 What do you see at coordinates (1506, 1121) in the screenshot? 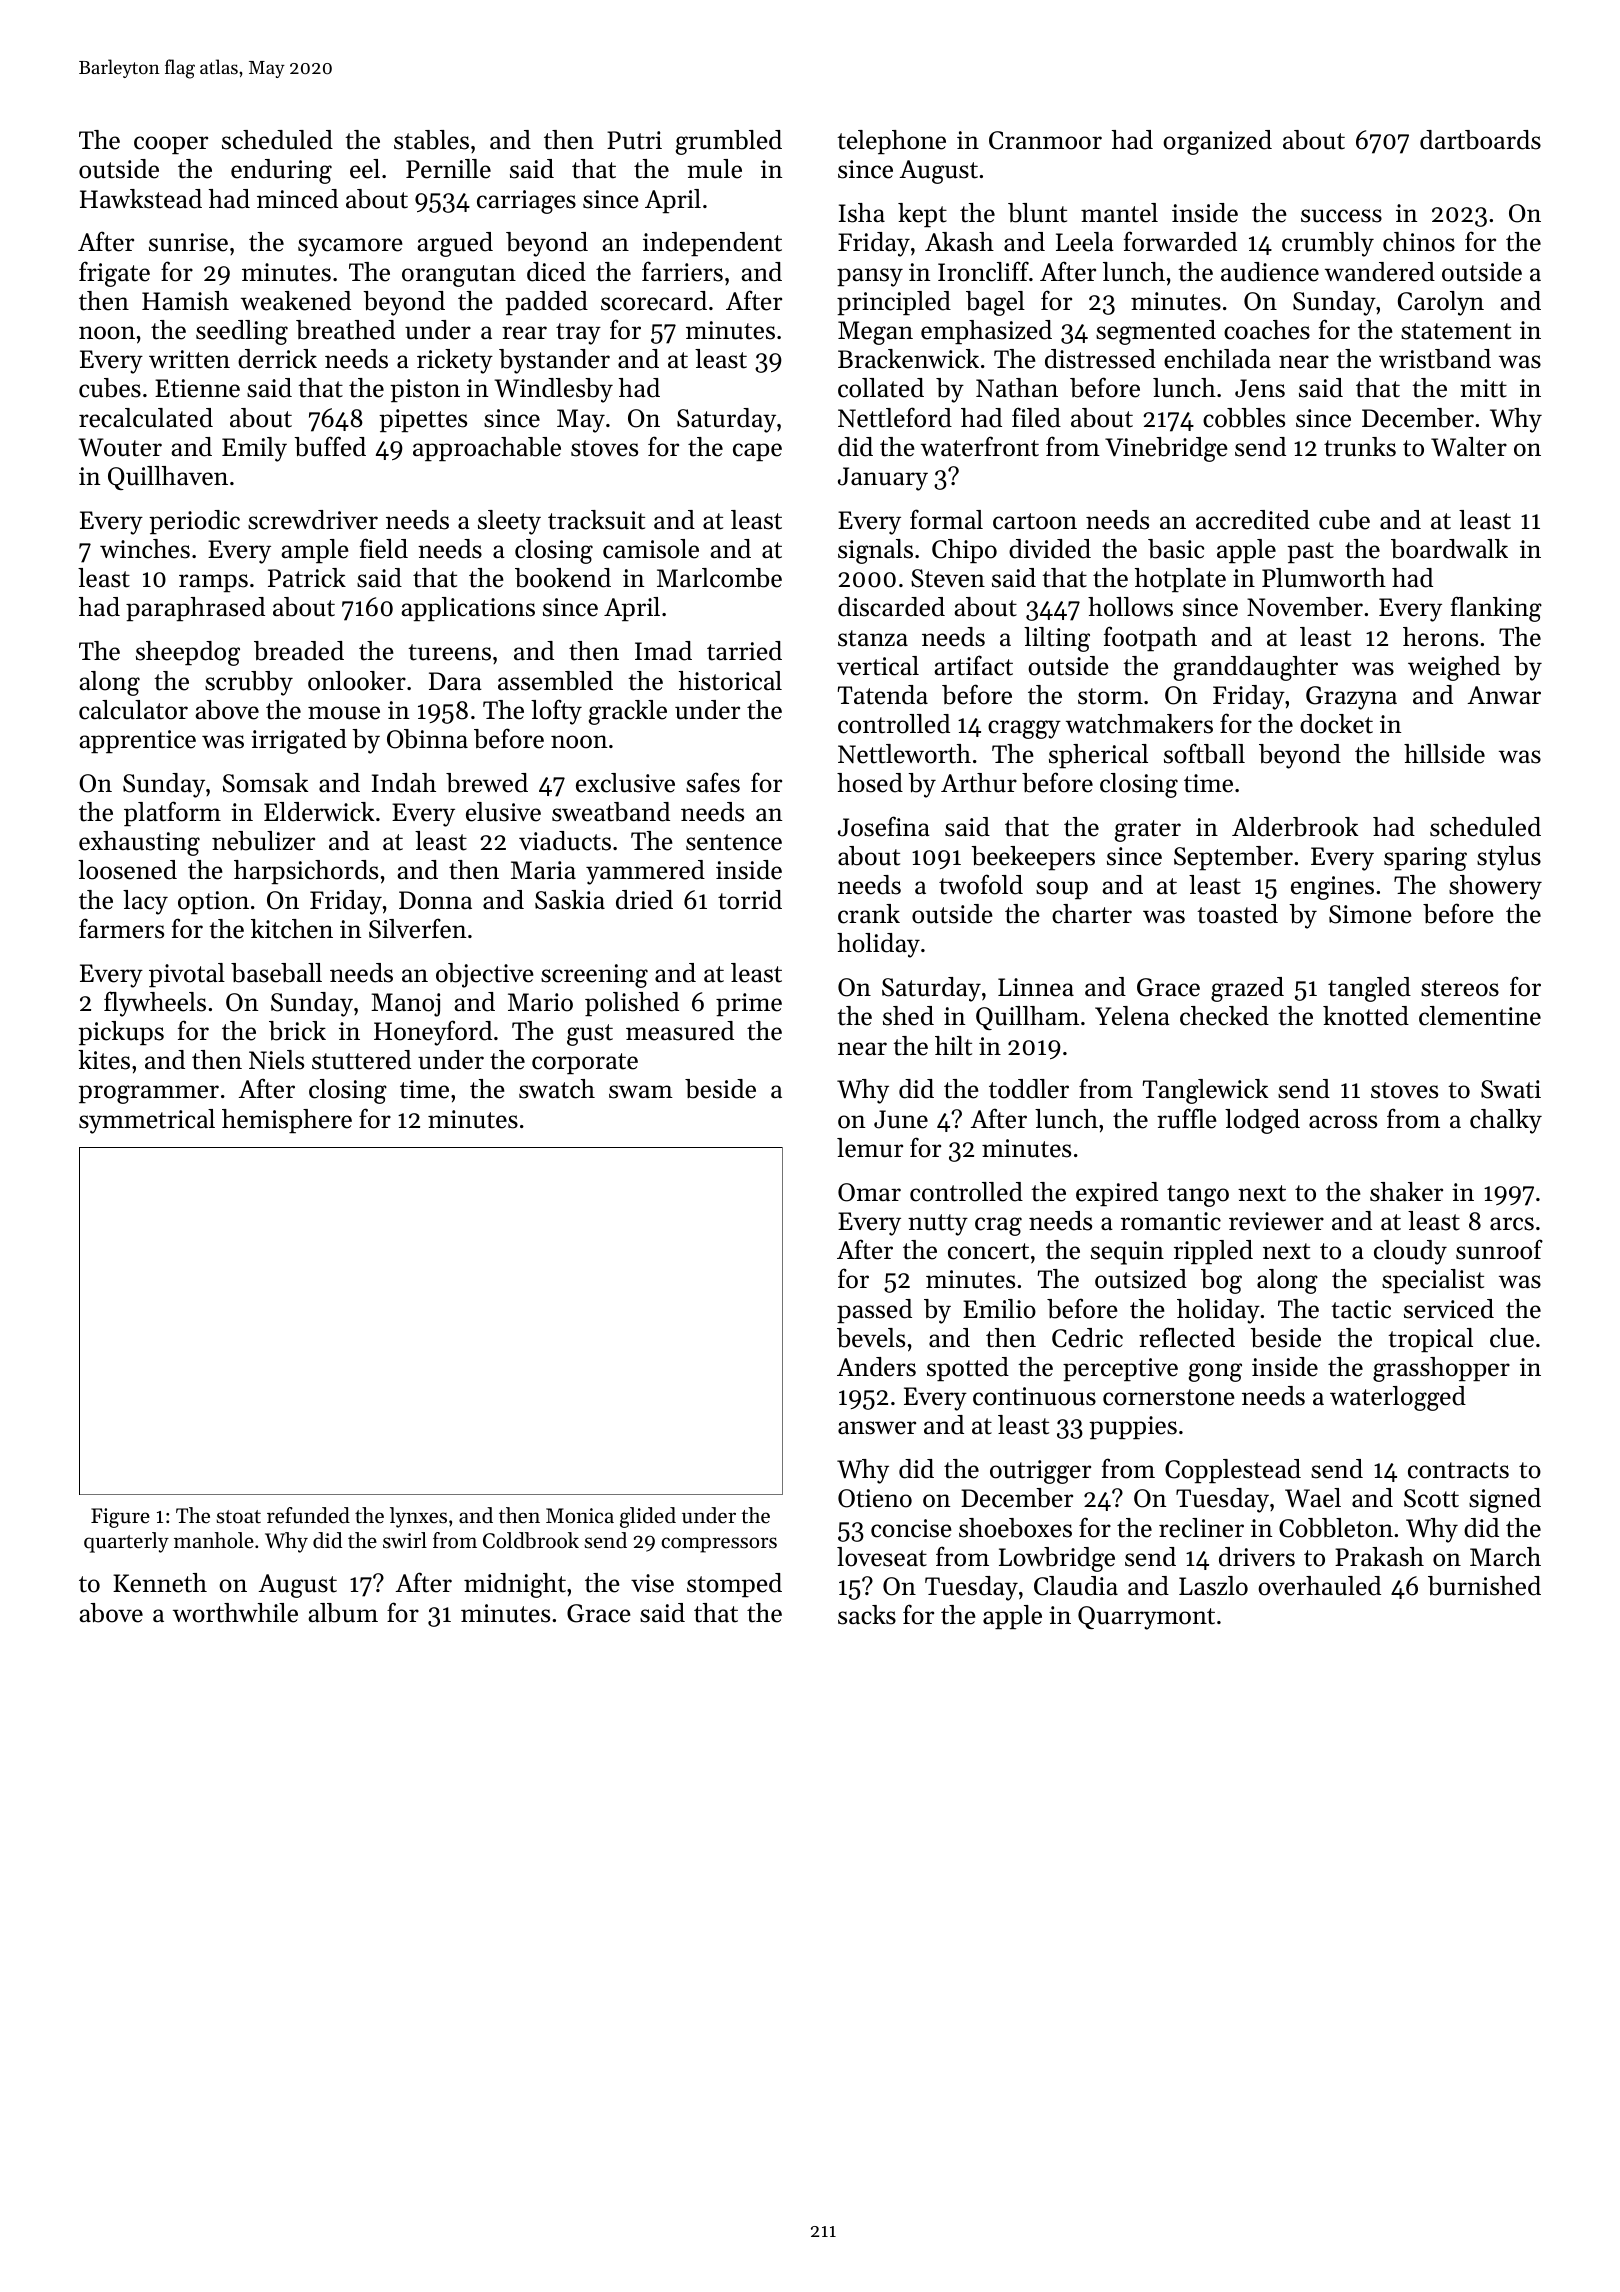
I see `chalky` at bounding box center [1506, 1121].
